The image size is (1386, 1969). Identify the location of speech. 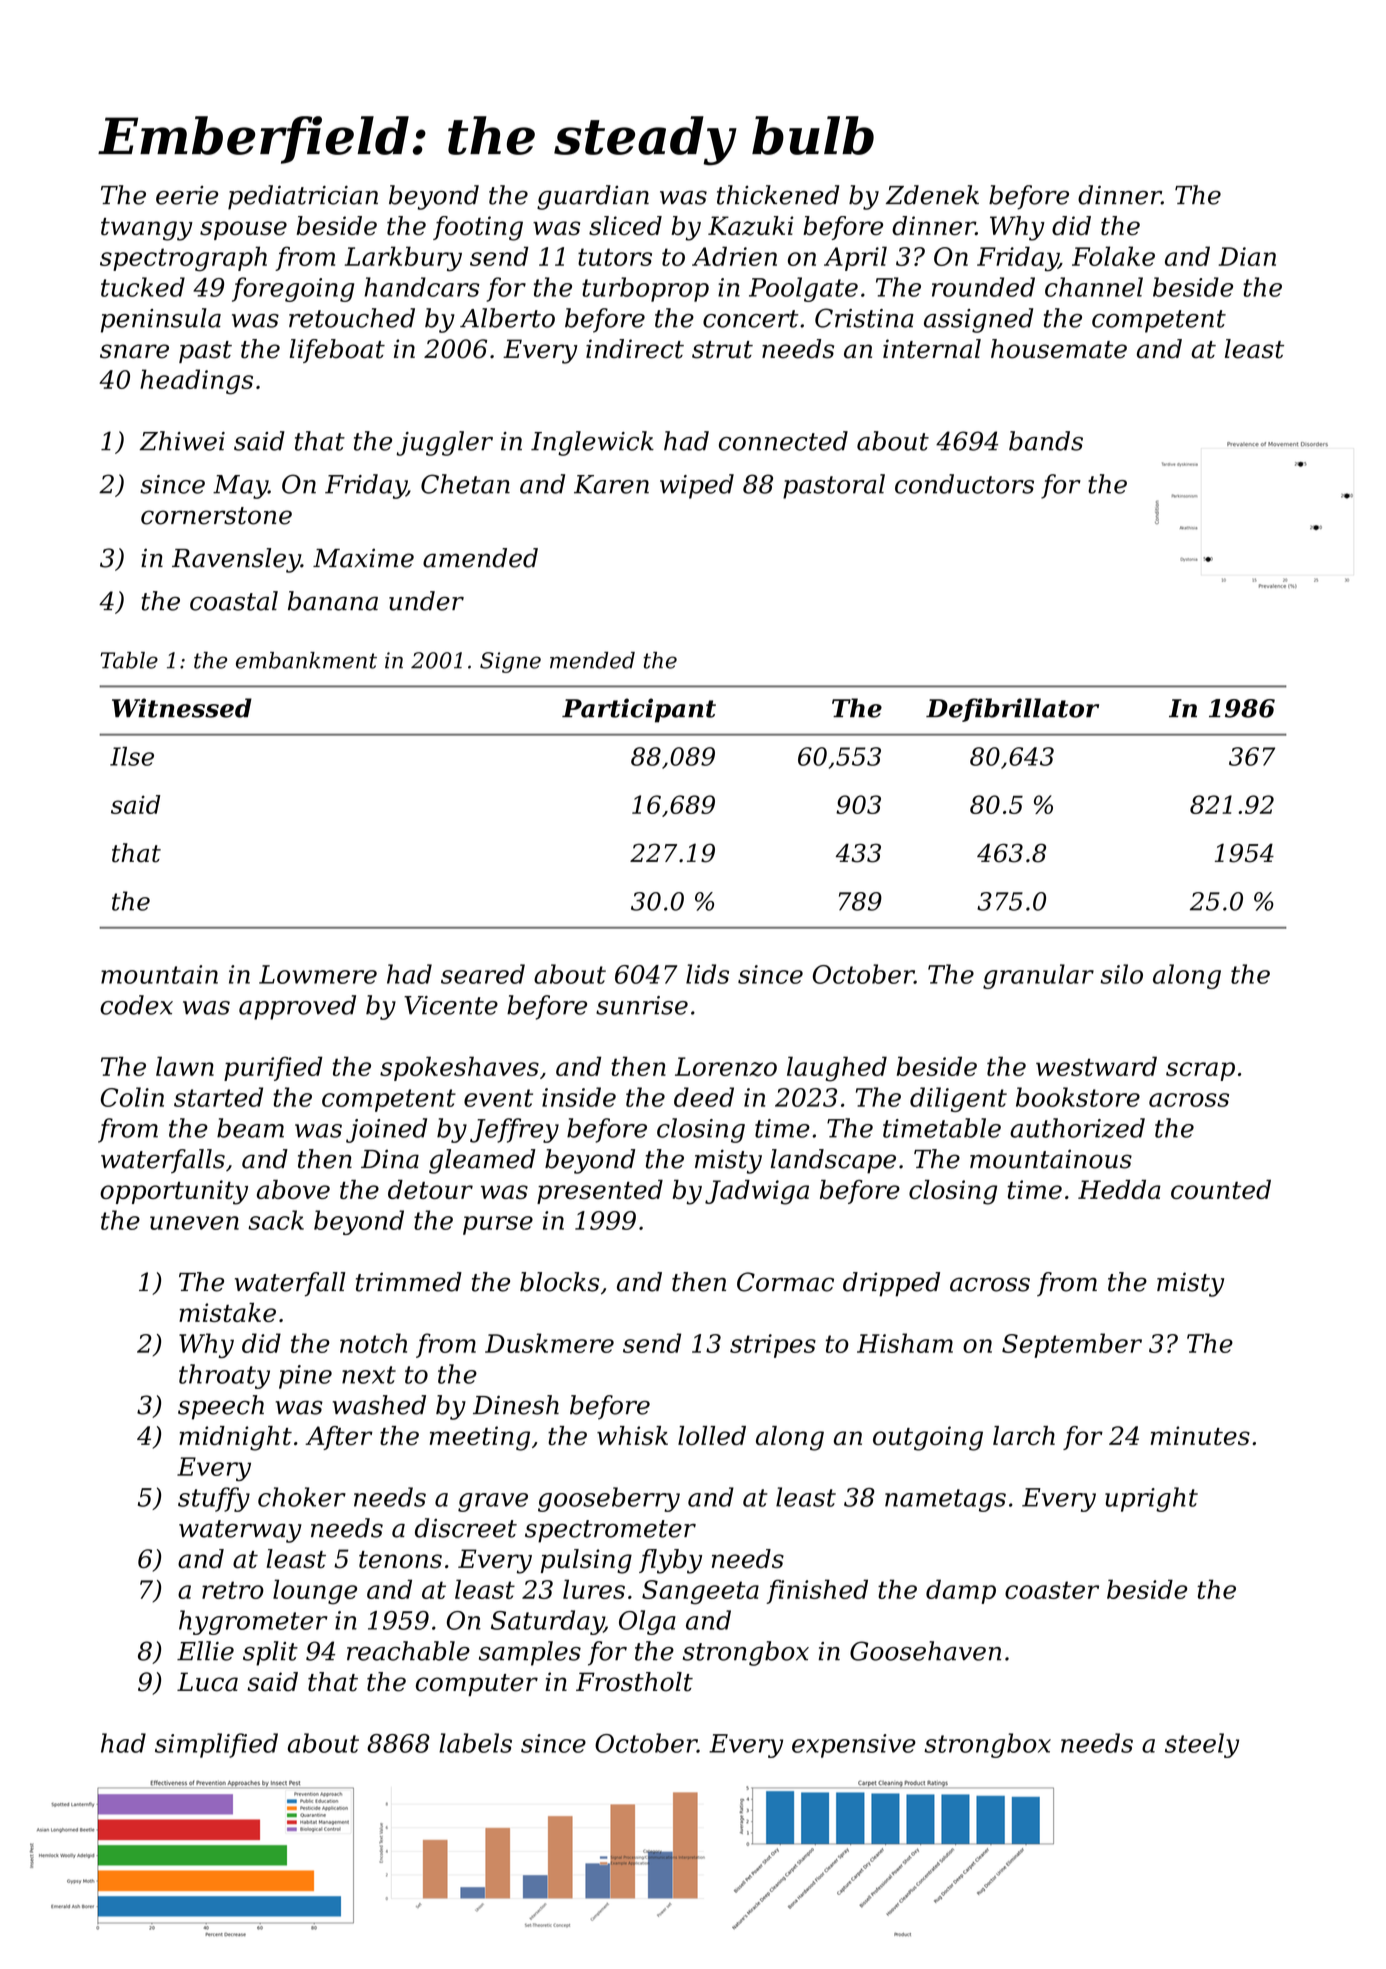
(221, 1407).
